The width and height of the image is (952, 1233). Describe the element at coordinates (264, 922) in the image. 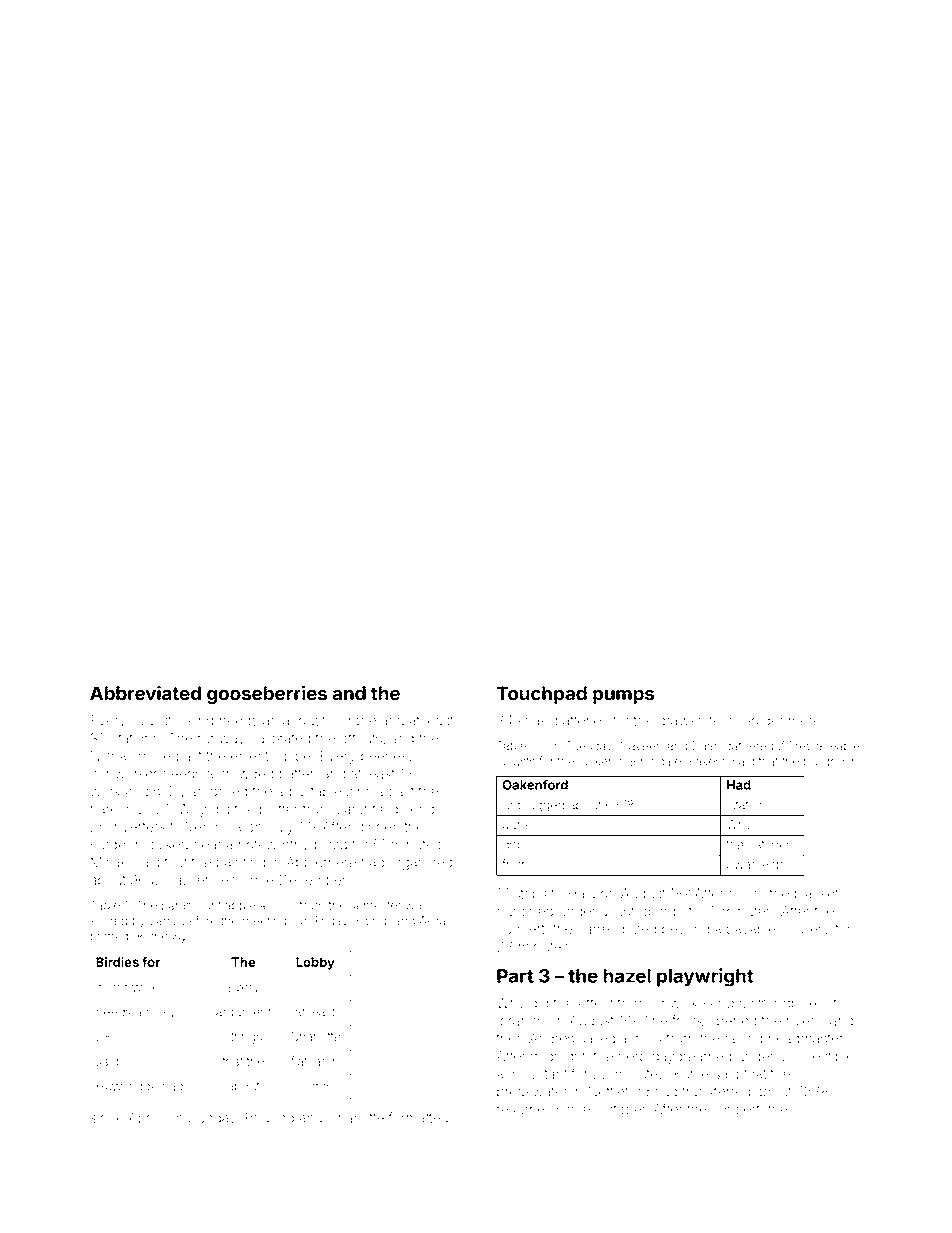

I see `meeting` at that location.
